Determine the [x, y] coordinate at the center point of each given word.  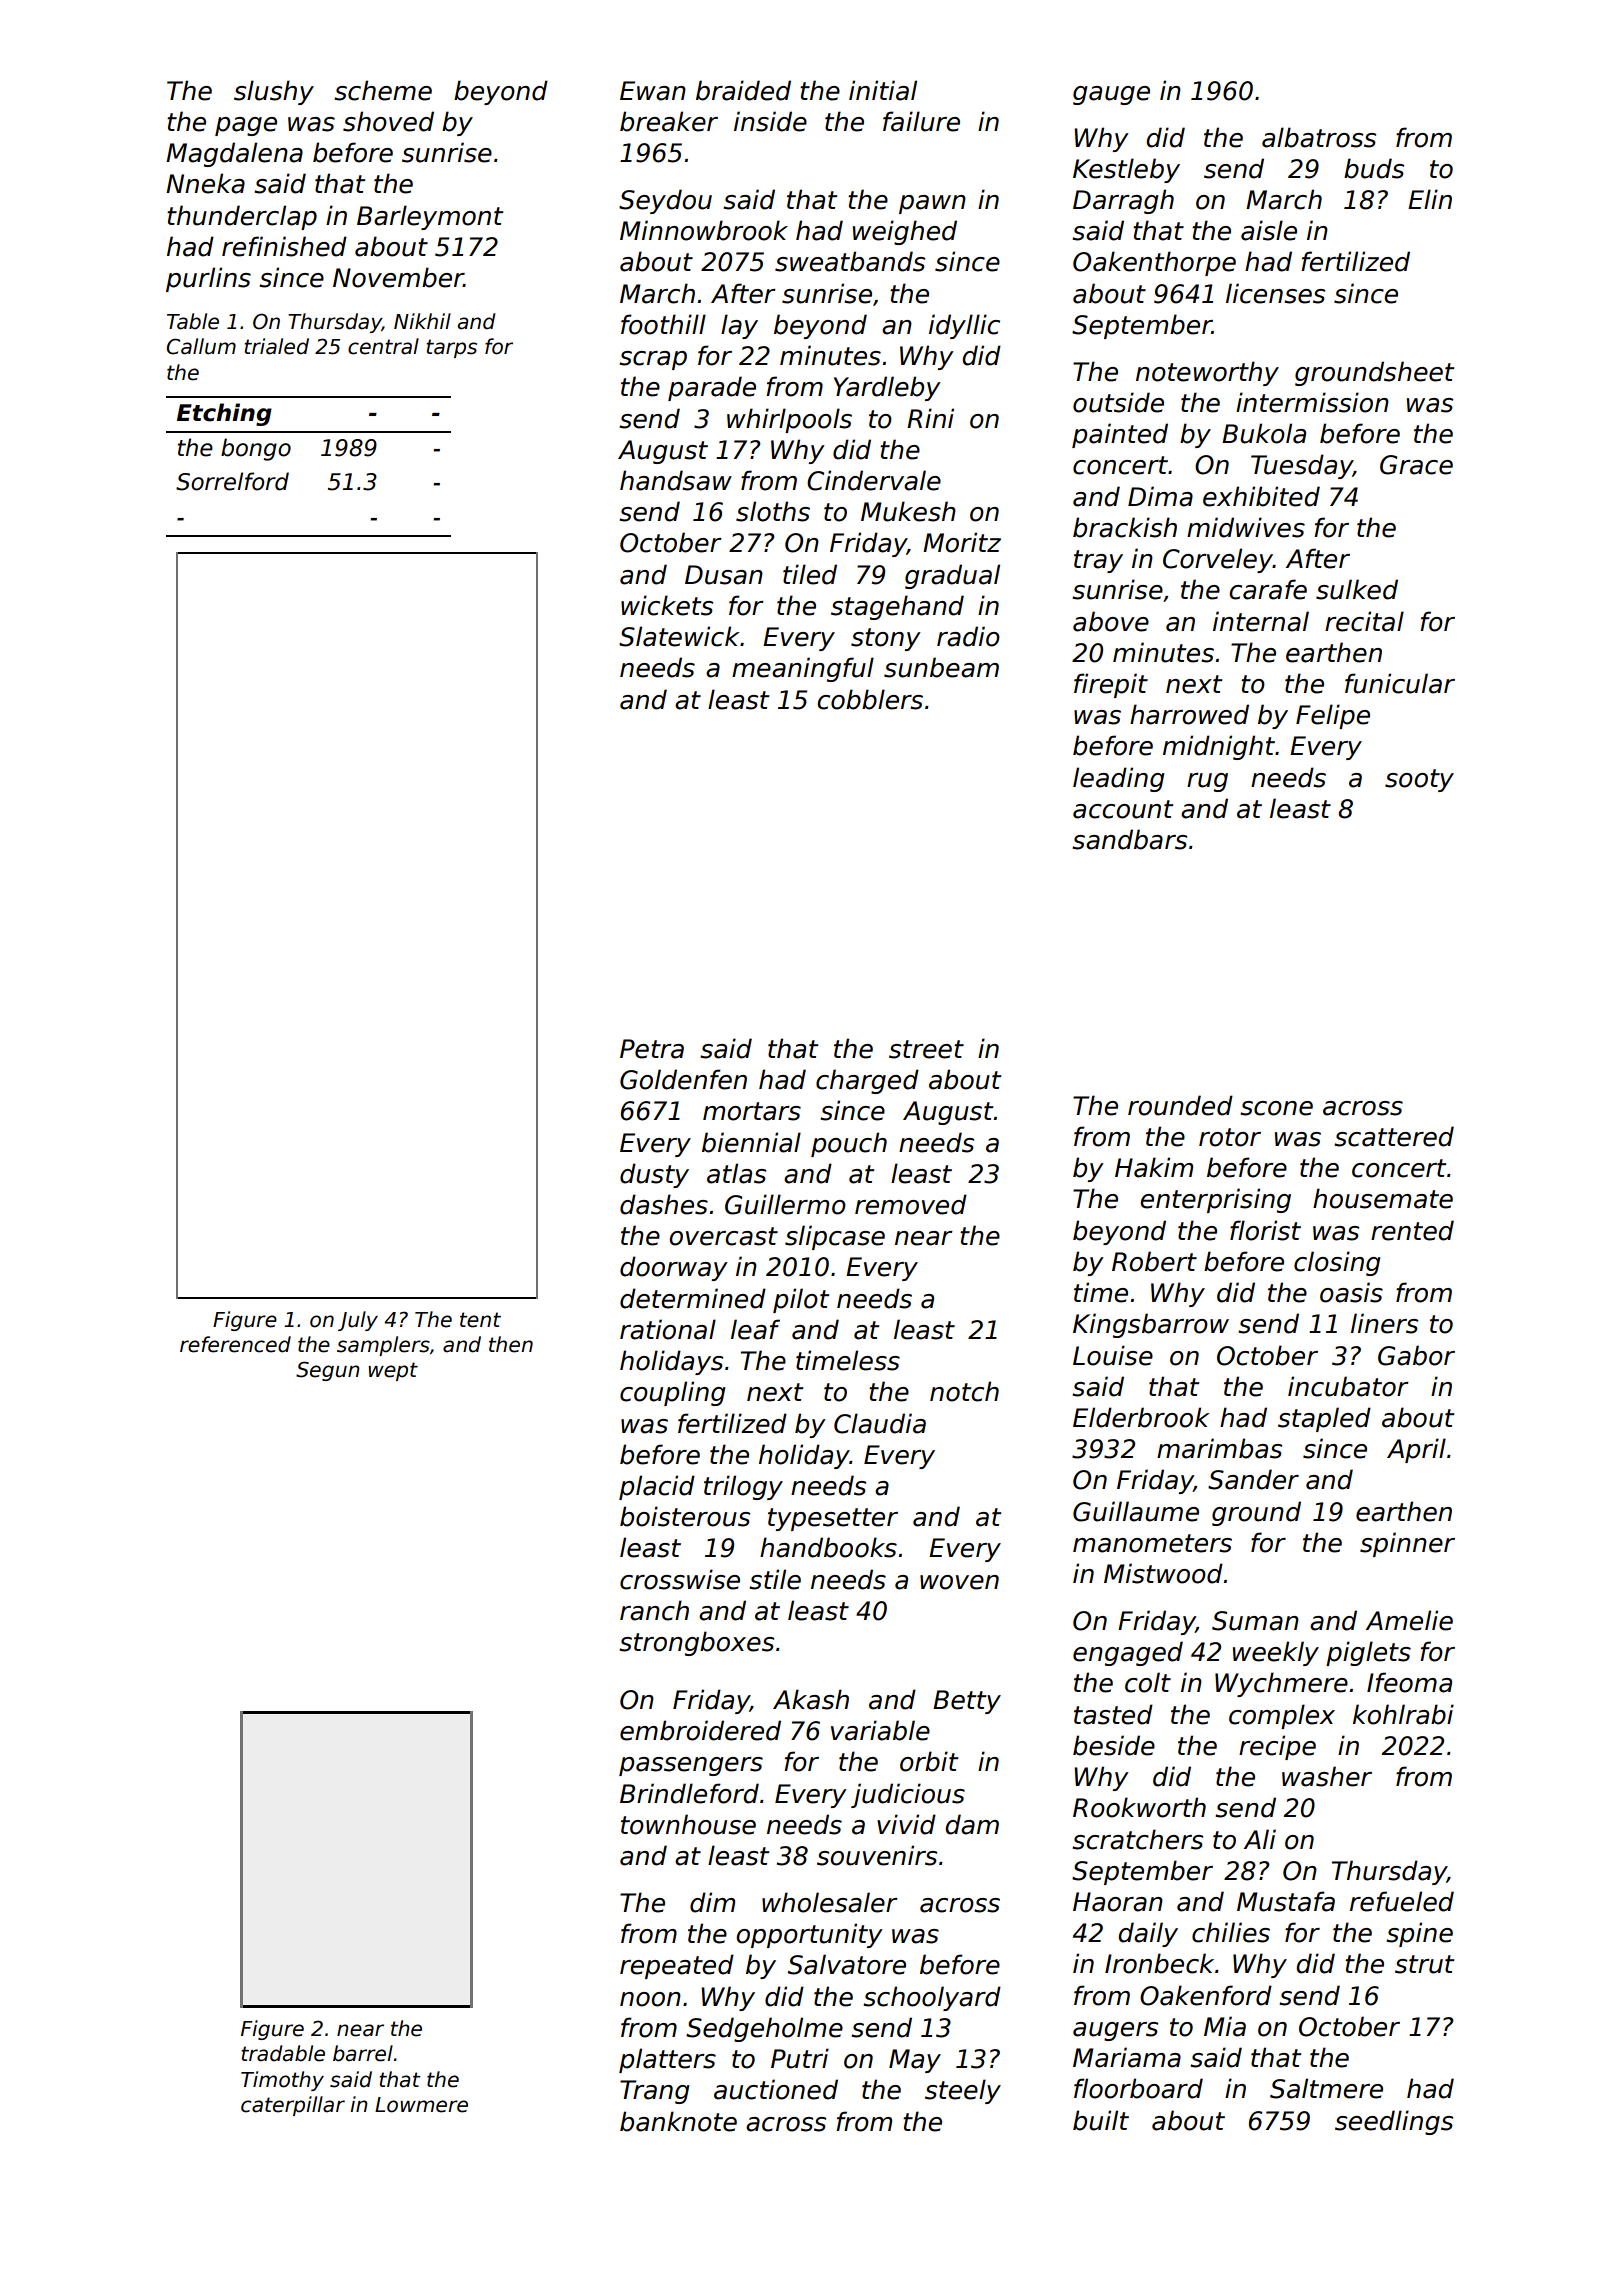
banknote [678, 2121]
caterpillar [293, 2106]
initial [883, 90]
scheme [383, 90]
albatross [1319, 137]
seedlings [1394, 2122]
